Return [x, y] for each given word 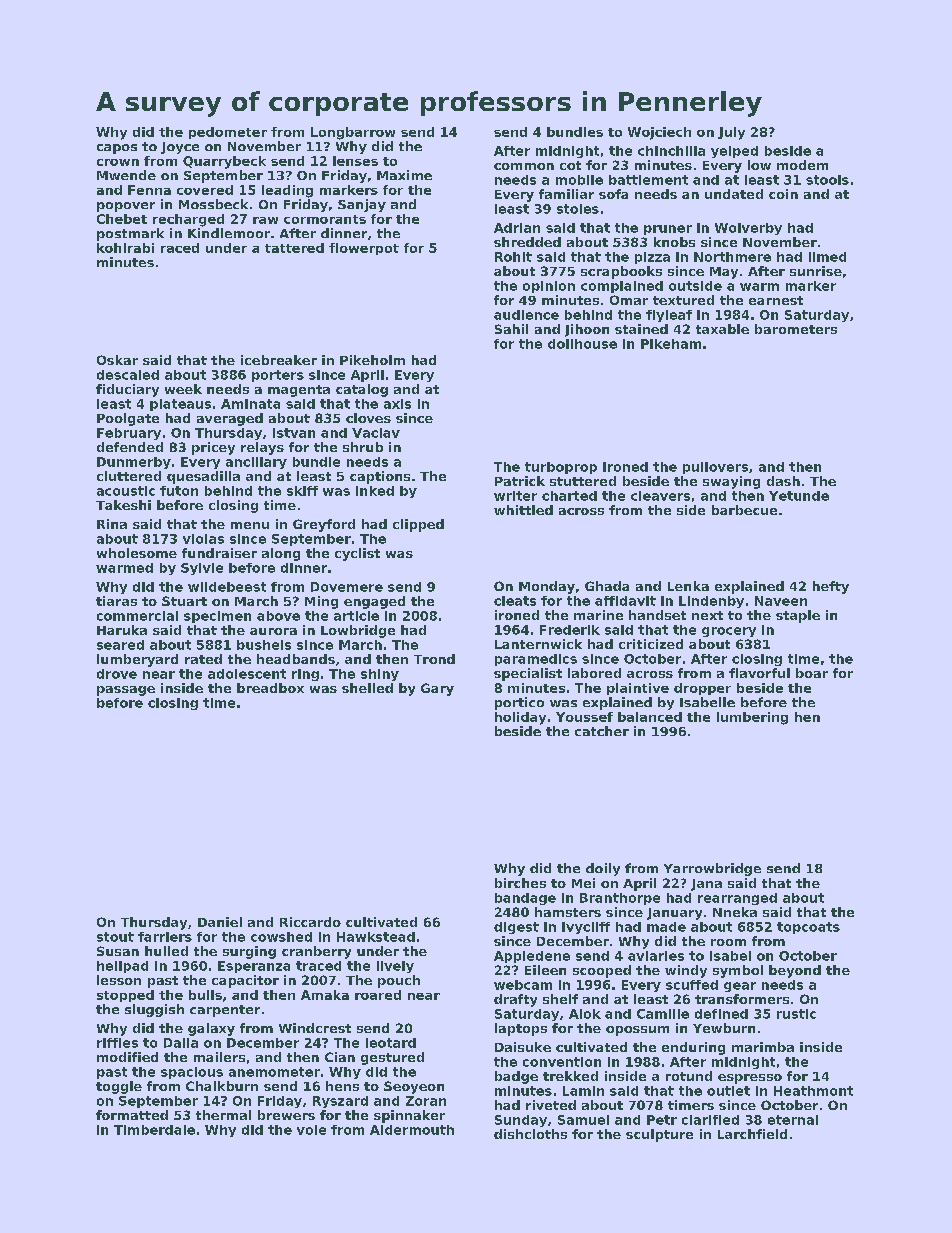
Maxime [404, 175]
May [724, 273]
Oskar [117, 360]
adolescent [247, 674]
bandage [525, 899]
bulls [205, 995]
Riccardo [310, 922]
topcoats [808, 928]
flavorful [759, 673]
